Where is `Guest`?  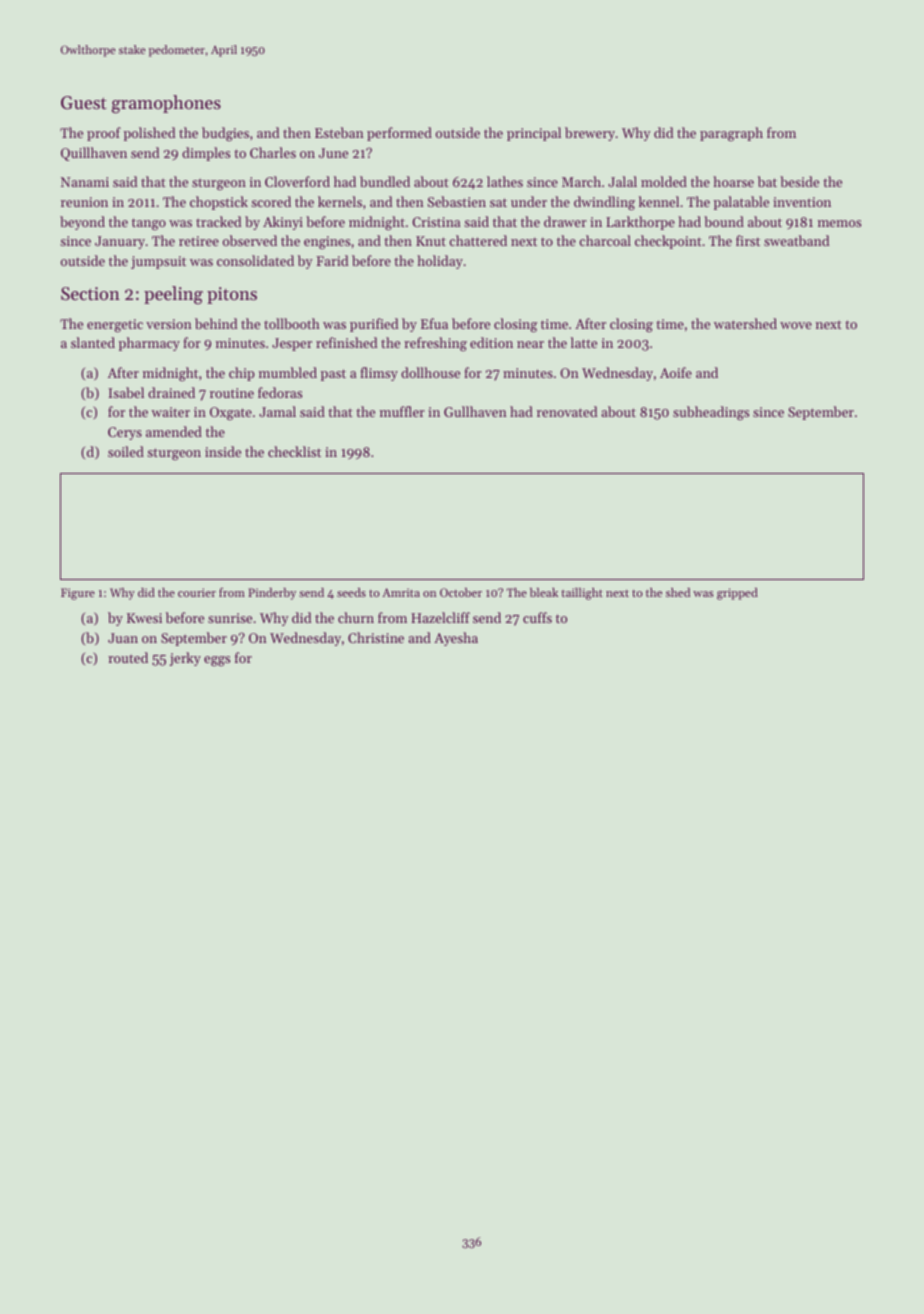 Guest is located at coordinates (84, 102).
